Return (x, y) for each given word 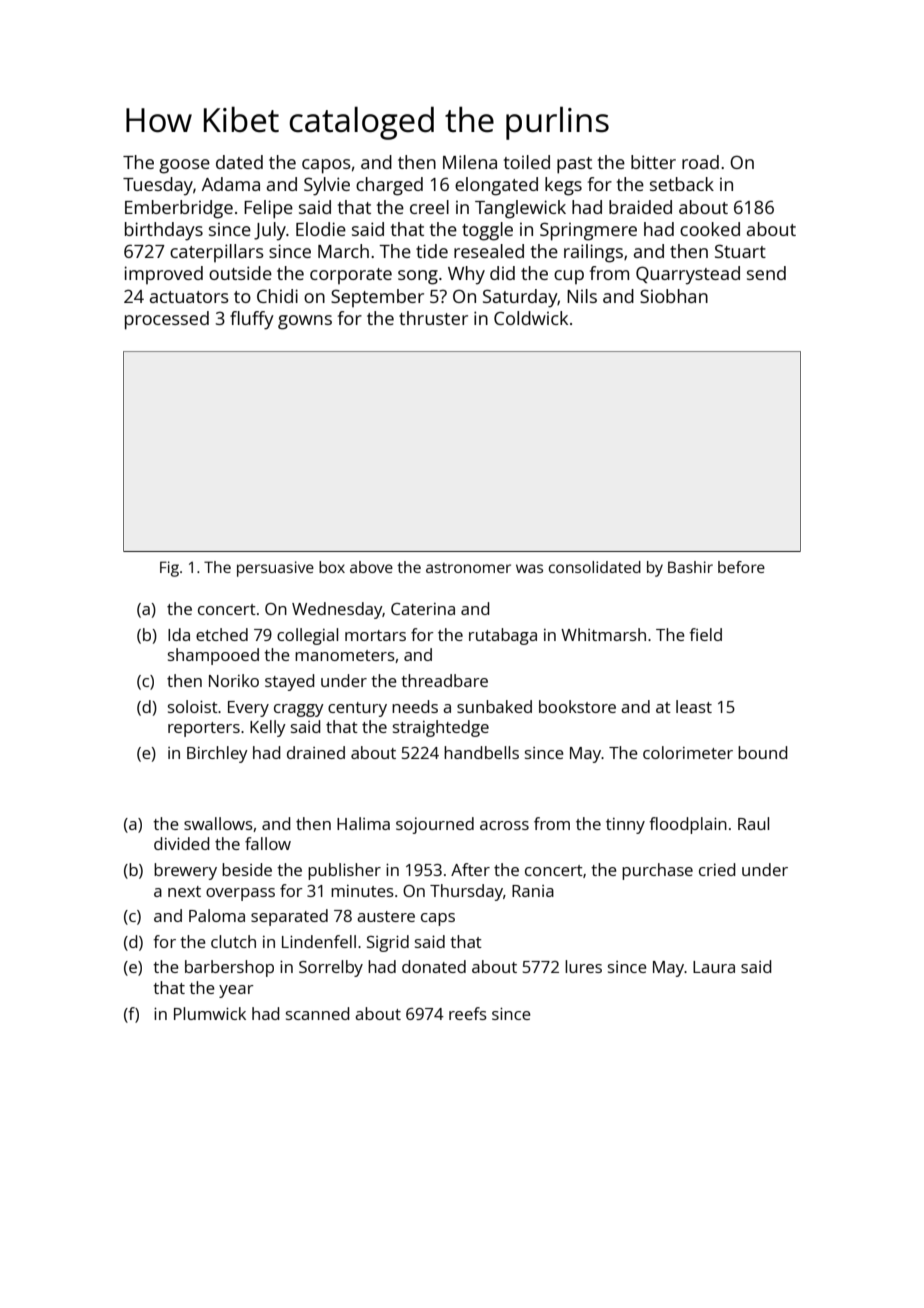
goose (184, 166)
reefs (468, 1013)
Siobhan (674, 296)
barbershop (229, 968)
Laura (714, 967)
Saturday (520, 298)
